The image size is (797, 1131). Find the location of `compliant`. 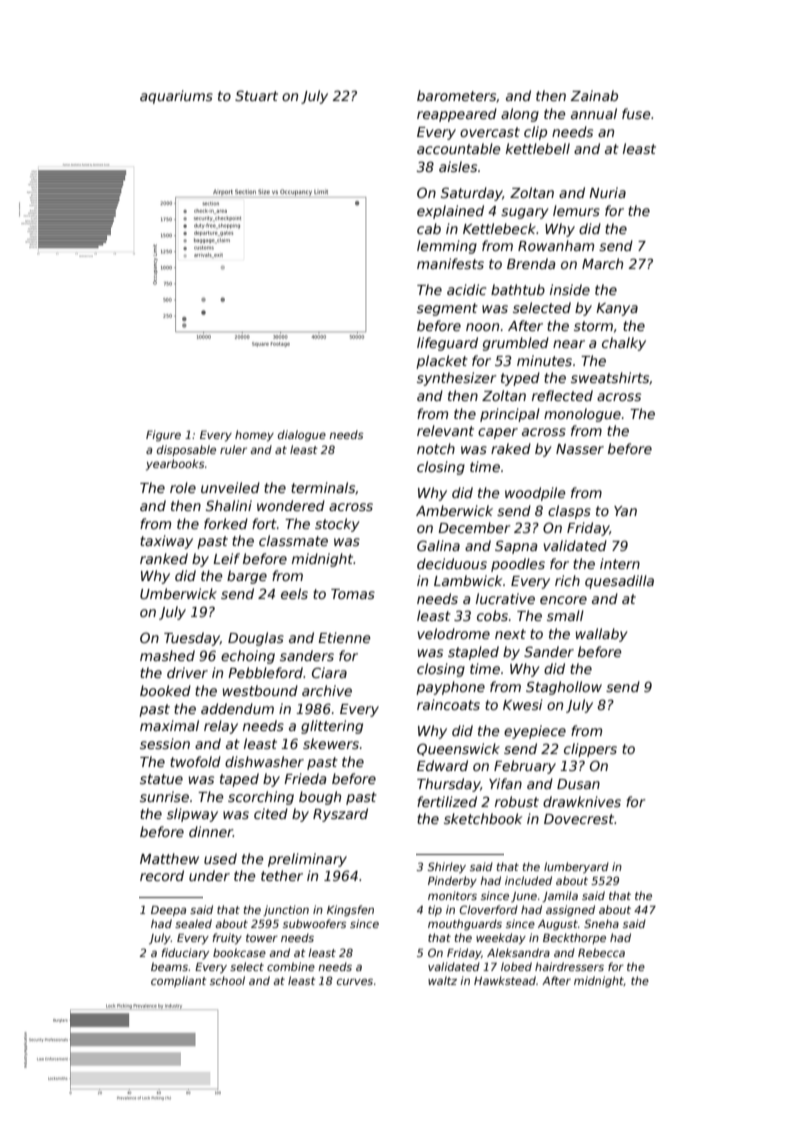

compliant is located at coordinates (179, 981).
